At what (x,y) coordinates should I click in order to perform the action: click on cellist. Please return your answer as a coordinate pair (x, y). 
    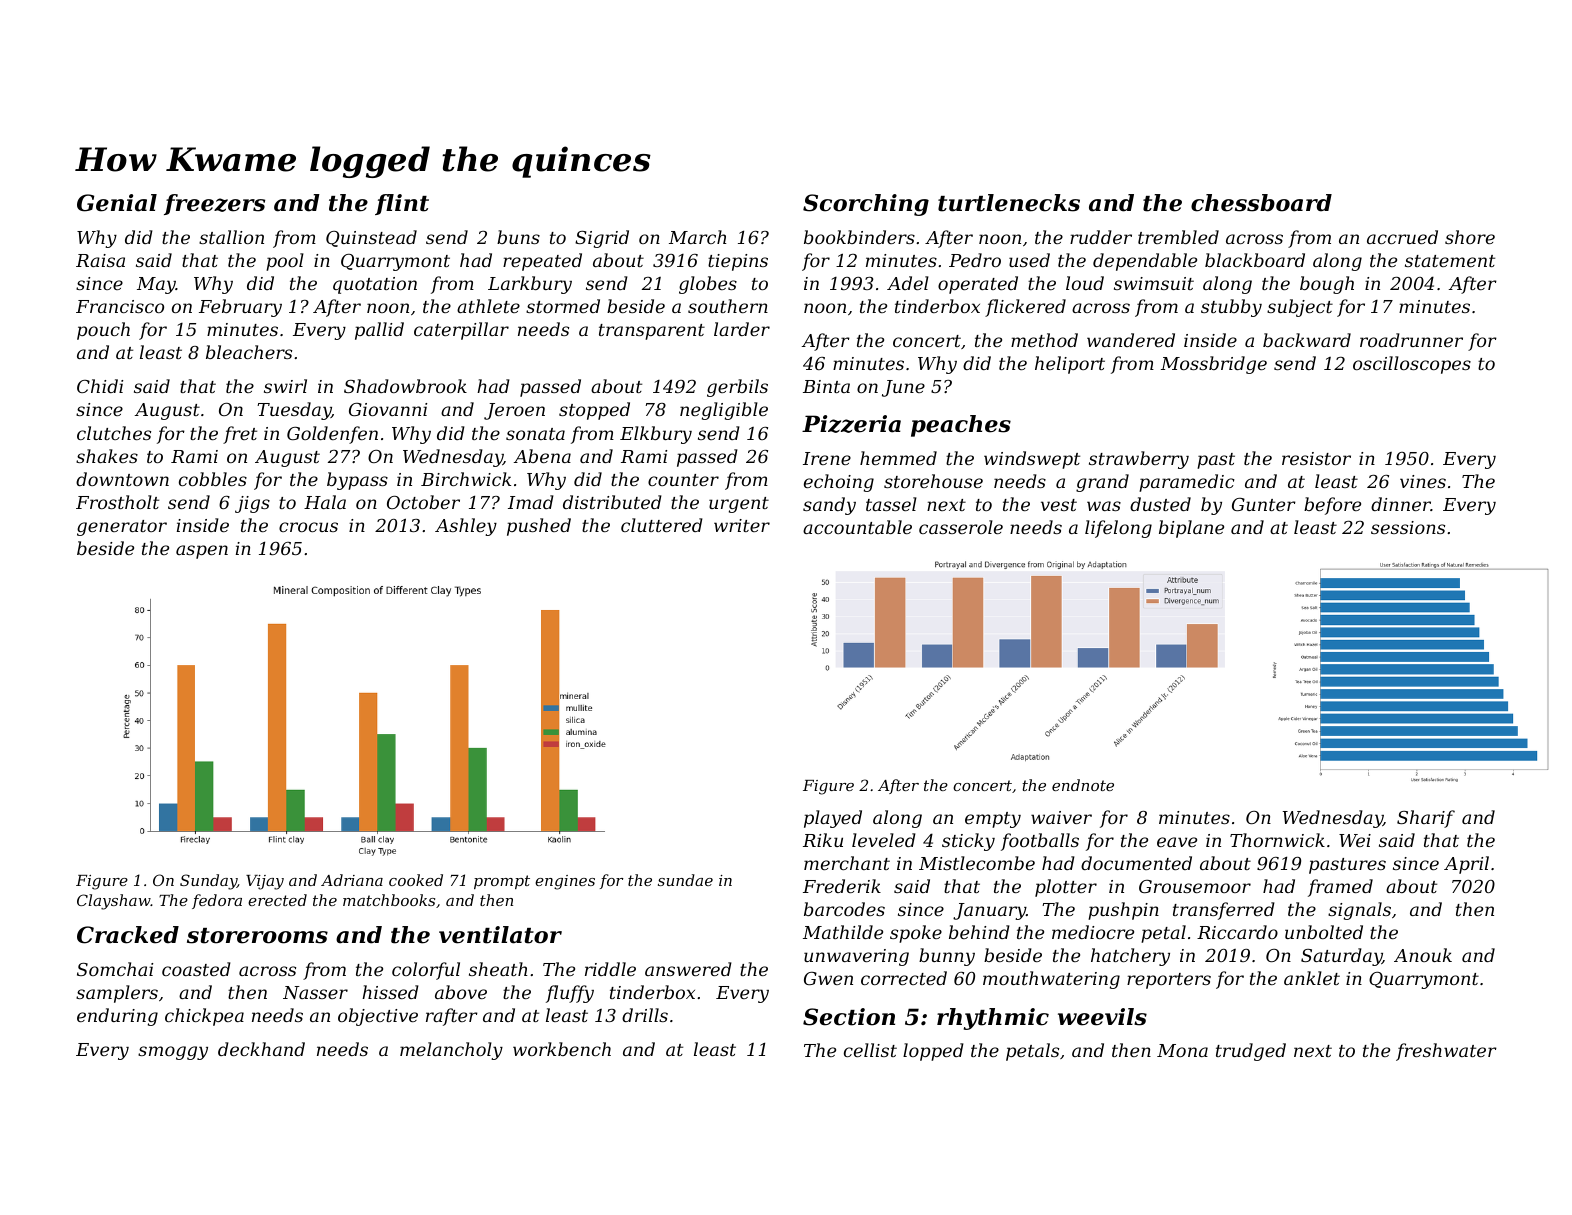
    Looking at the image, I should click on (870, 1050).
